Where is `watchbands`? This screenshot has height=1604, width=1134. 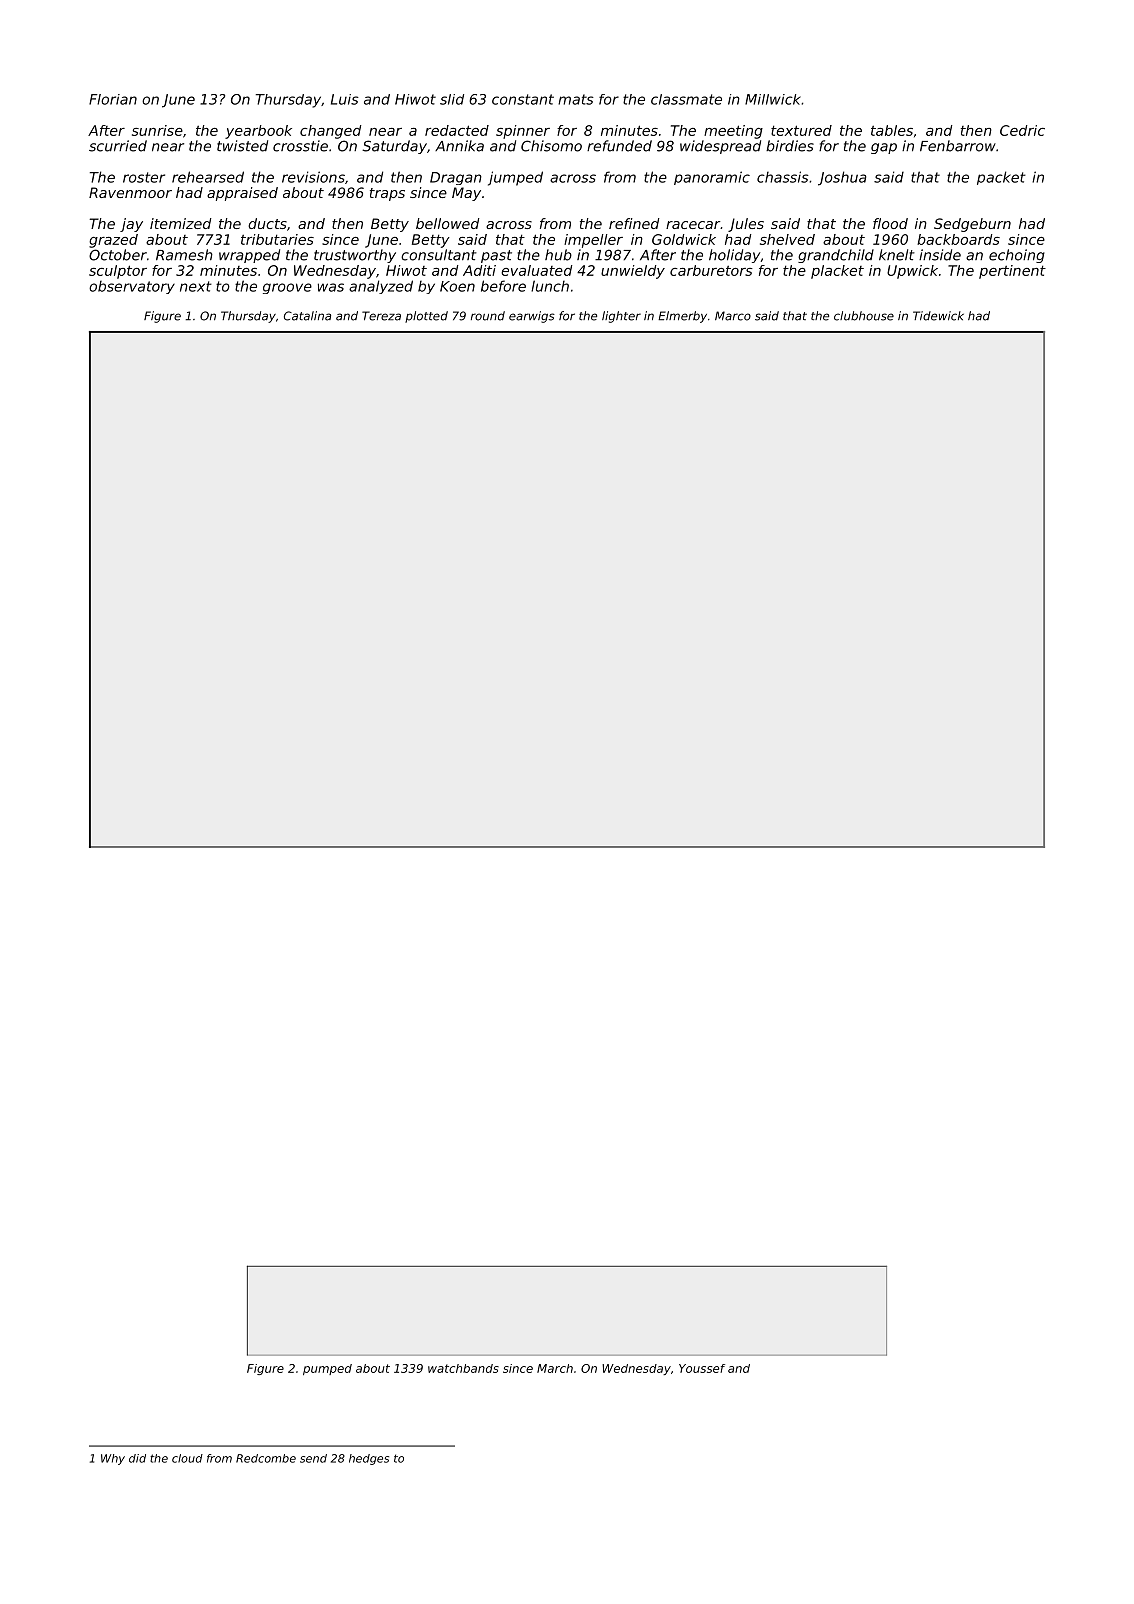
watchbands is located at coordinates (463, 1368).
